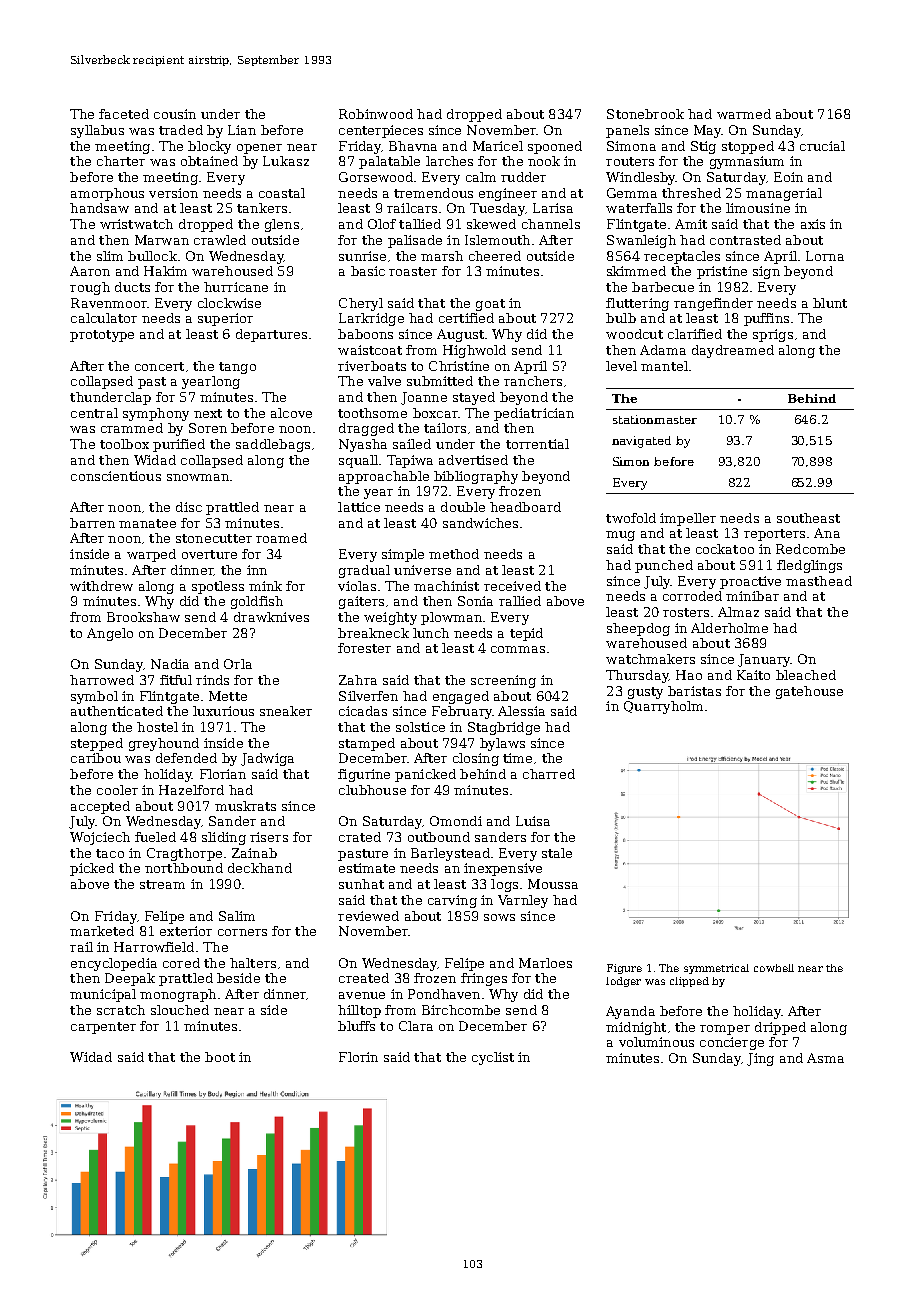 Image resolution: width=924 pixels, height=1308 pixels. I want to click on Quarryholm, so click(663, 707).
